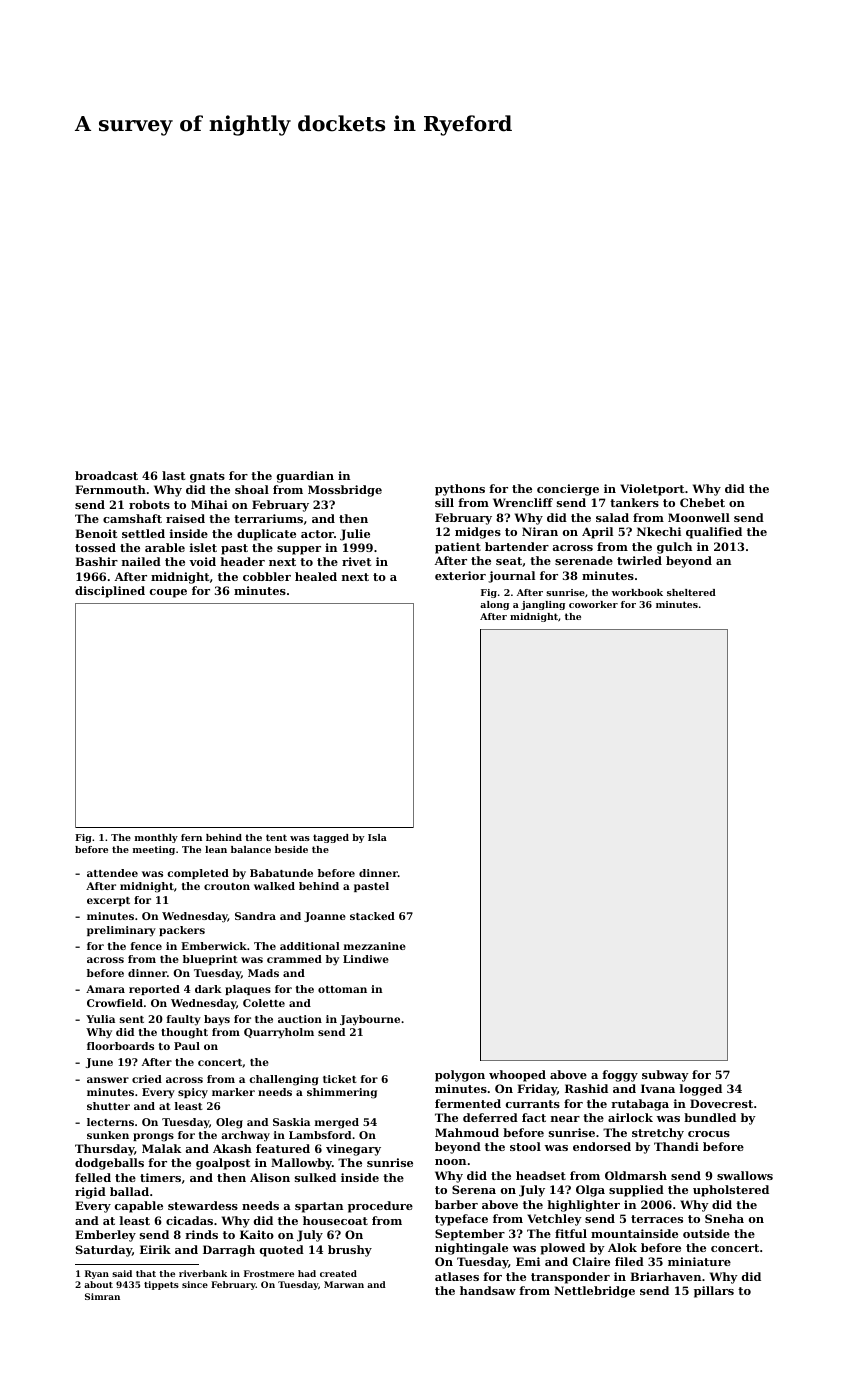 This page has height=1400, width=849. Describe the element at coordinates (305, 477) in the page. I see `guardian` at that location.
